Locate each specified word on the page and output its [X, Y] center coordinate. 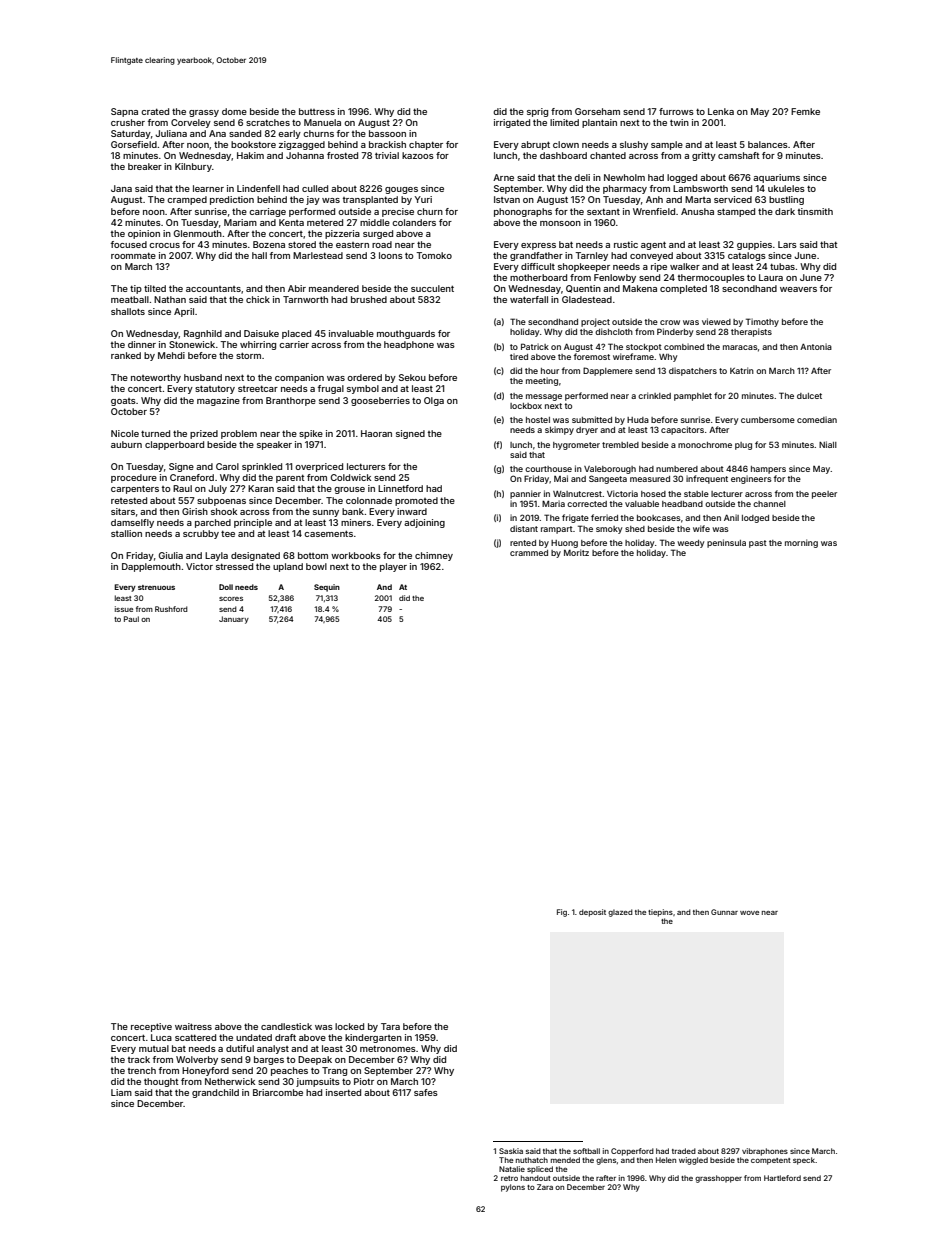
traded [684, 1151]
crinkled [654, 395]
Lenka [721, 111]
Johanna [305, 155]
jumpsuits [318, 1082]
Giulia [171, 555]
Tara [390, 1026]
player [393, 567]
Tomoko [434, 255]
